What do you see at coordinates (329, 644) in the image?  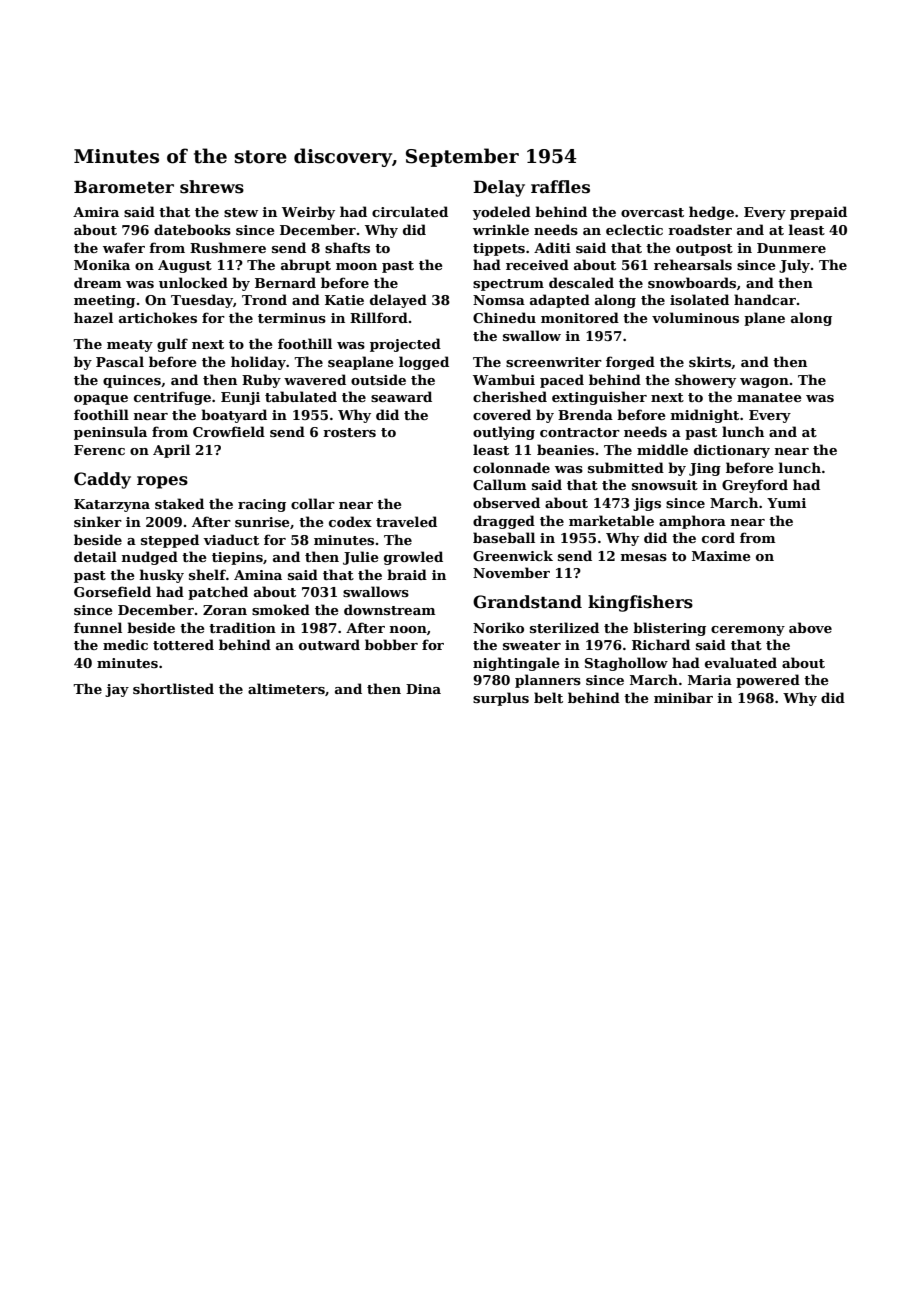 I see `outward` at bounding box center [329, 644].
